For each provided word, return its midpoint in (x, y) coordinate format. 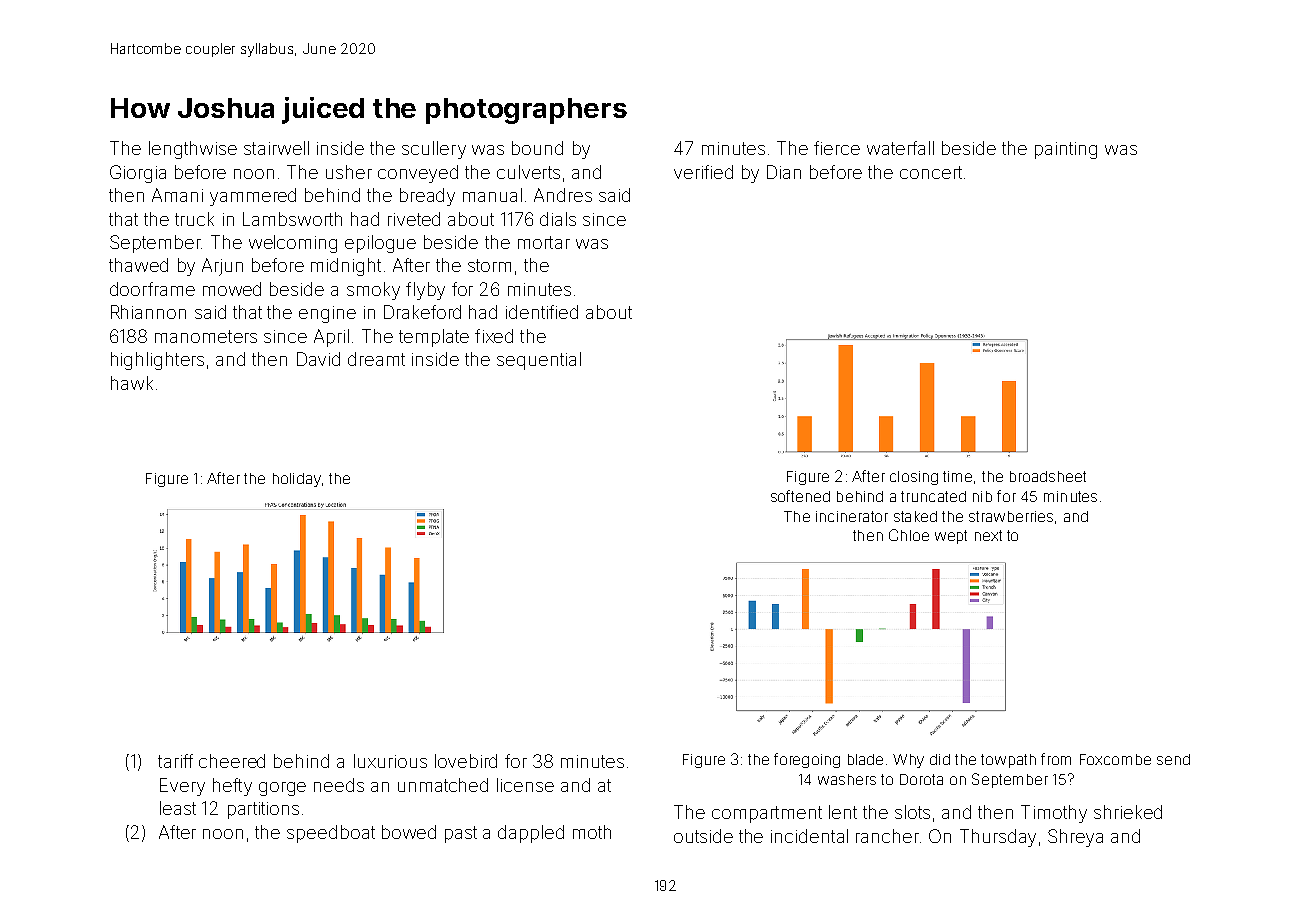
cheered (232, 761)
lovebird (466, 761)
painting (1066, 150)
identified (542, 312)
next (988, 535)
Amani (177, 195)
